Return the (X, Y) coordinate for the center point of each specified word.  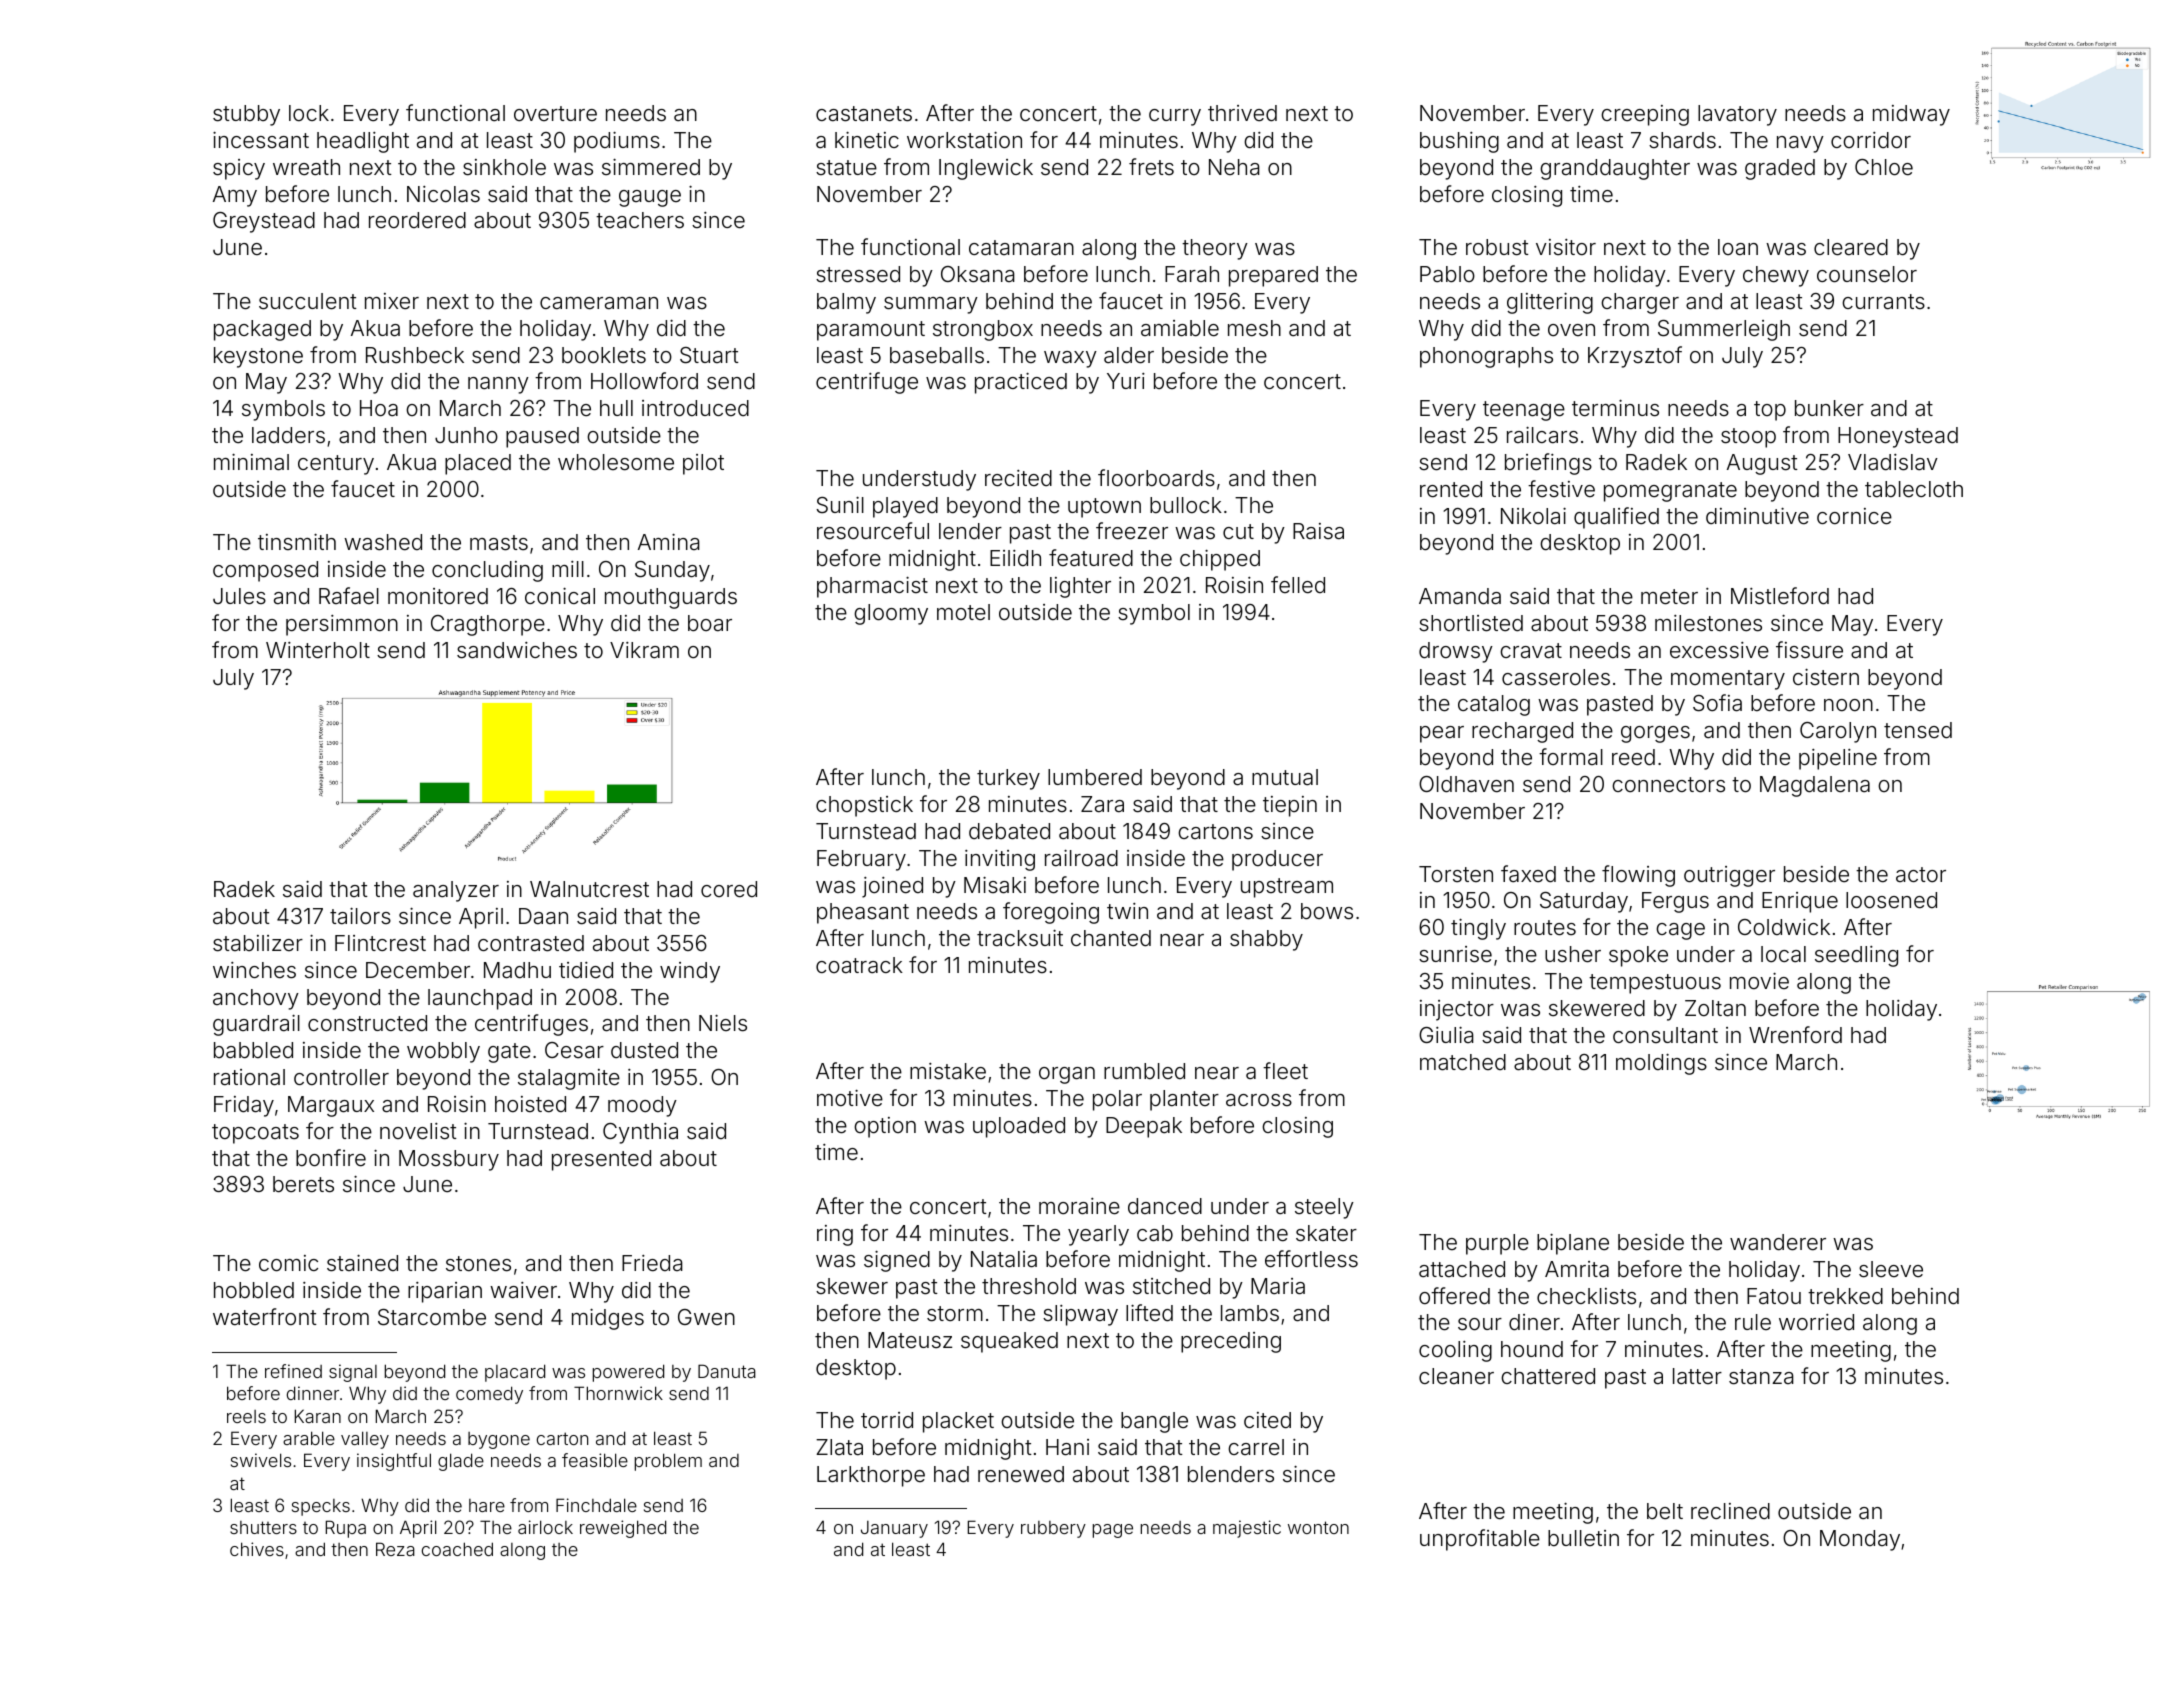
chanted (1111, 938)
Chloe (1884, 167)
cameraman (599, 303)
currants (1883, 302)
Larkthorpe (871, 1476)
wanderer (1778, 1242)
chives (257, 1549)
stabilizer (258, 943)
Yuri (1126, 381)
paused (542, 437)
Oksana (978, 274)
